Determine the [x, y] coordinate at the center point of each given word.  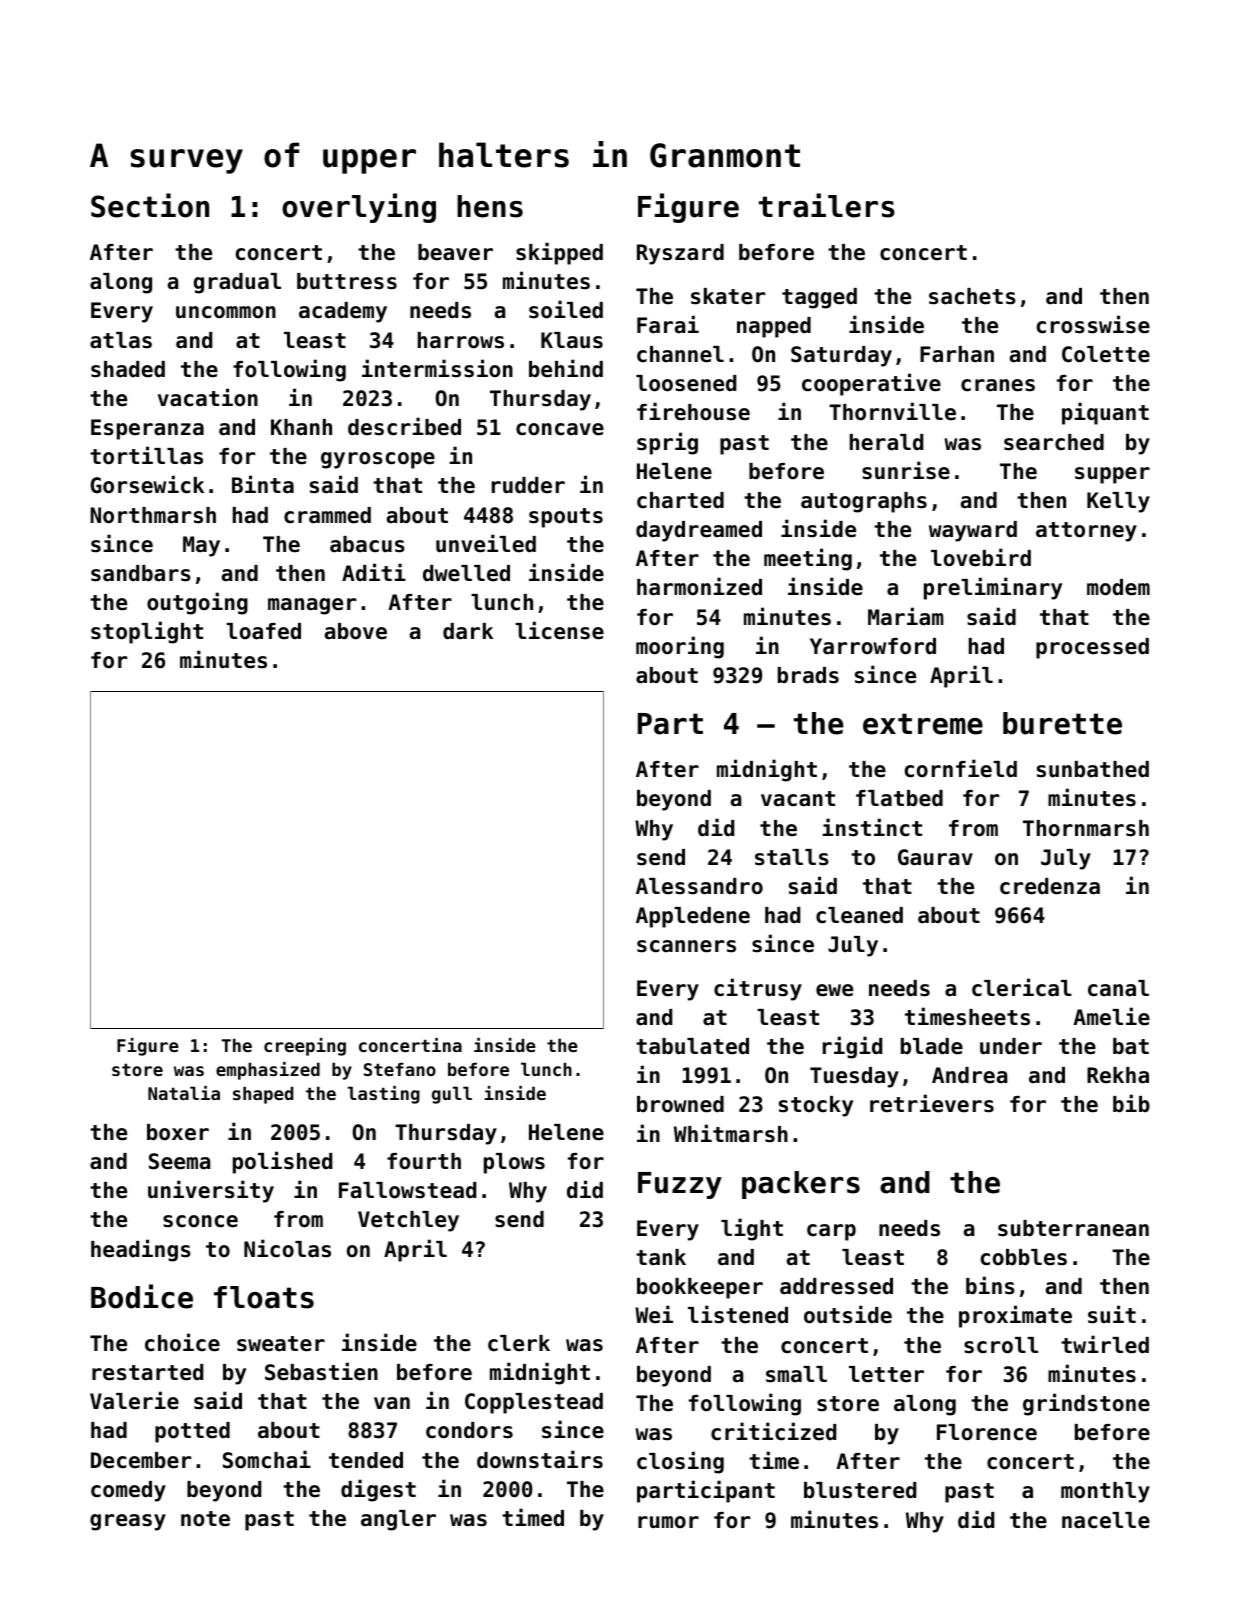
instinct [872, 827]
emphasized [268, 1071]
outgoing [197, 603]
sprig [667, 443]
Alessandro [699, 886]
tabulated [692, 1046]
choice [182, 1342]
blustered [860, 1490]
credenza [1050, 886]
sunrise [906, 470]
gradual [237, 283]
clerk [519, 1343]
